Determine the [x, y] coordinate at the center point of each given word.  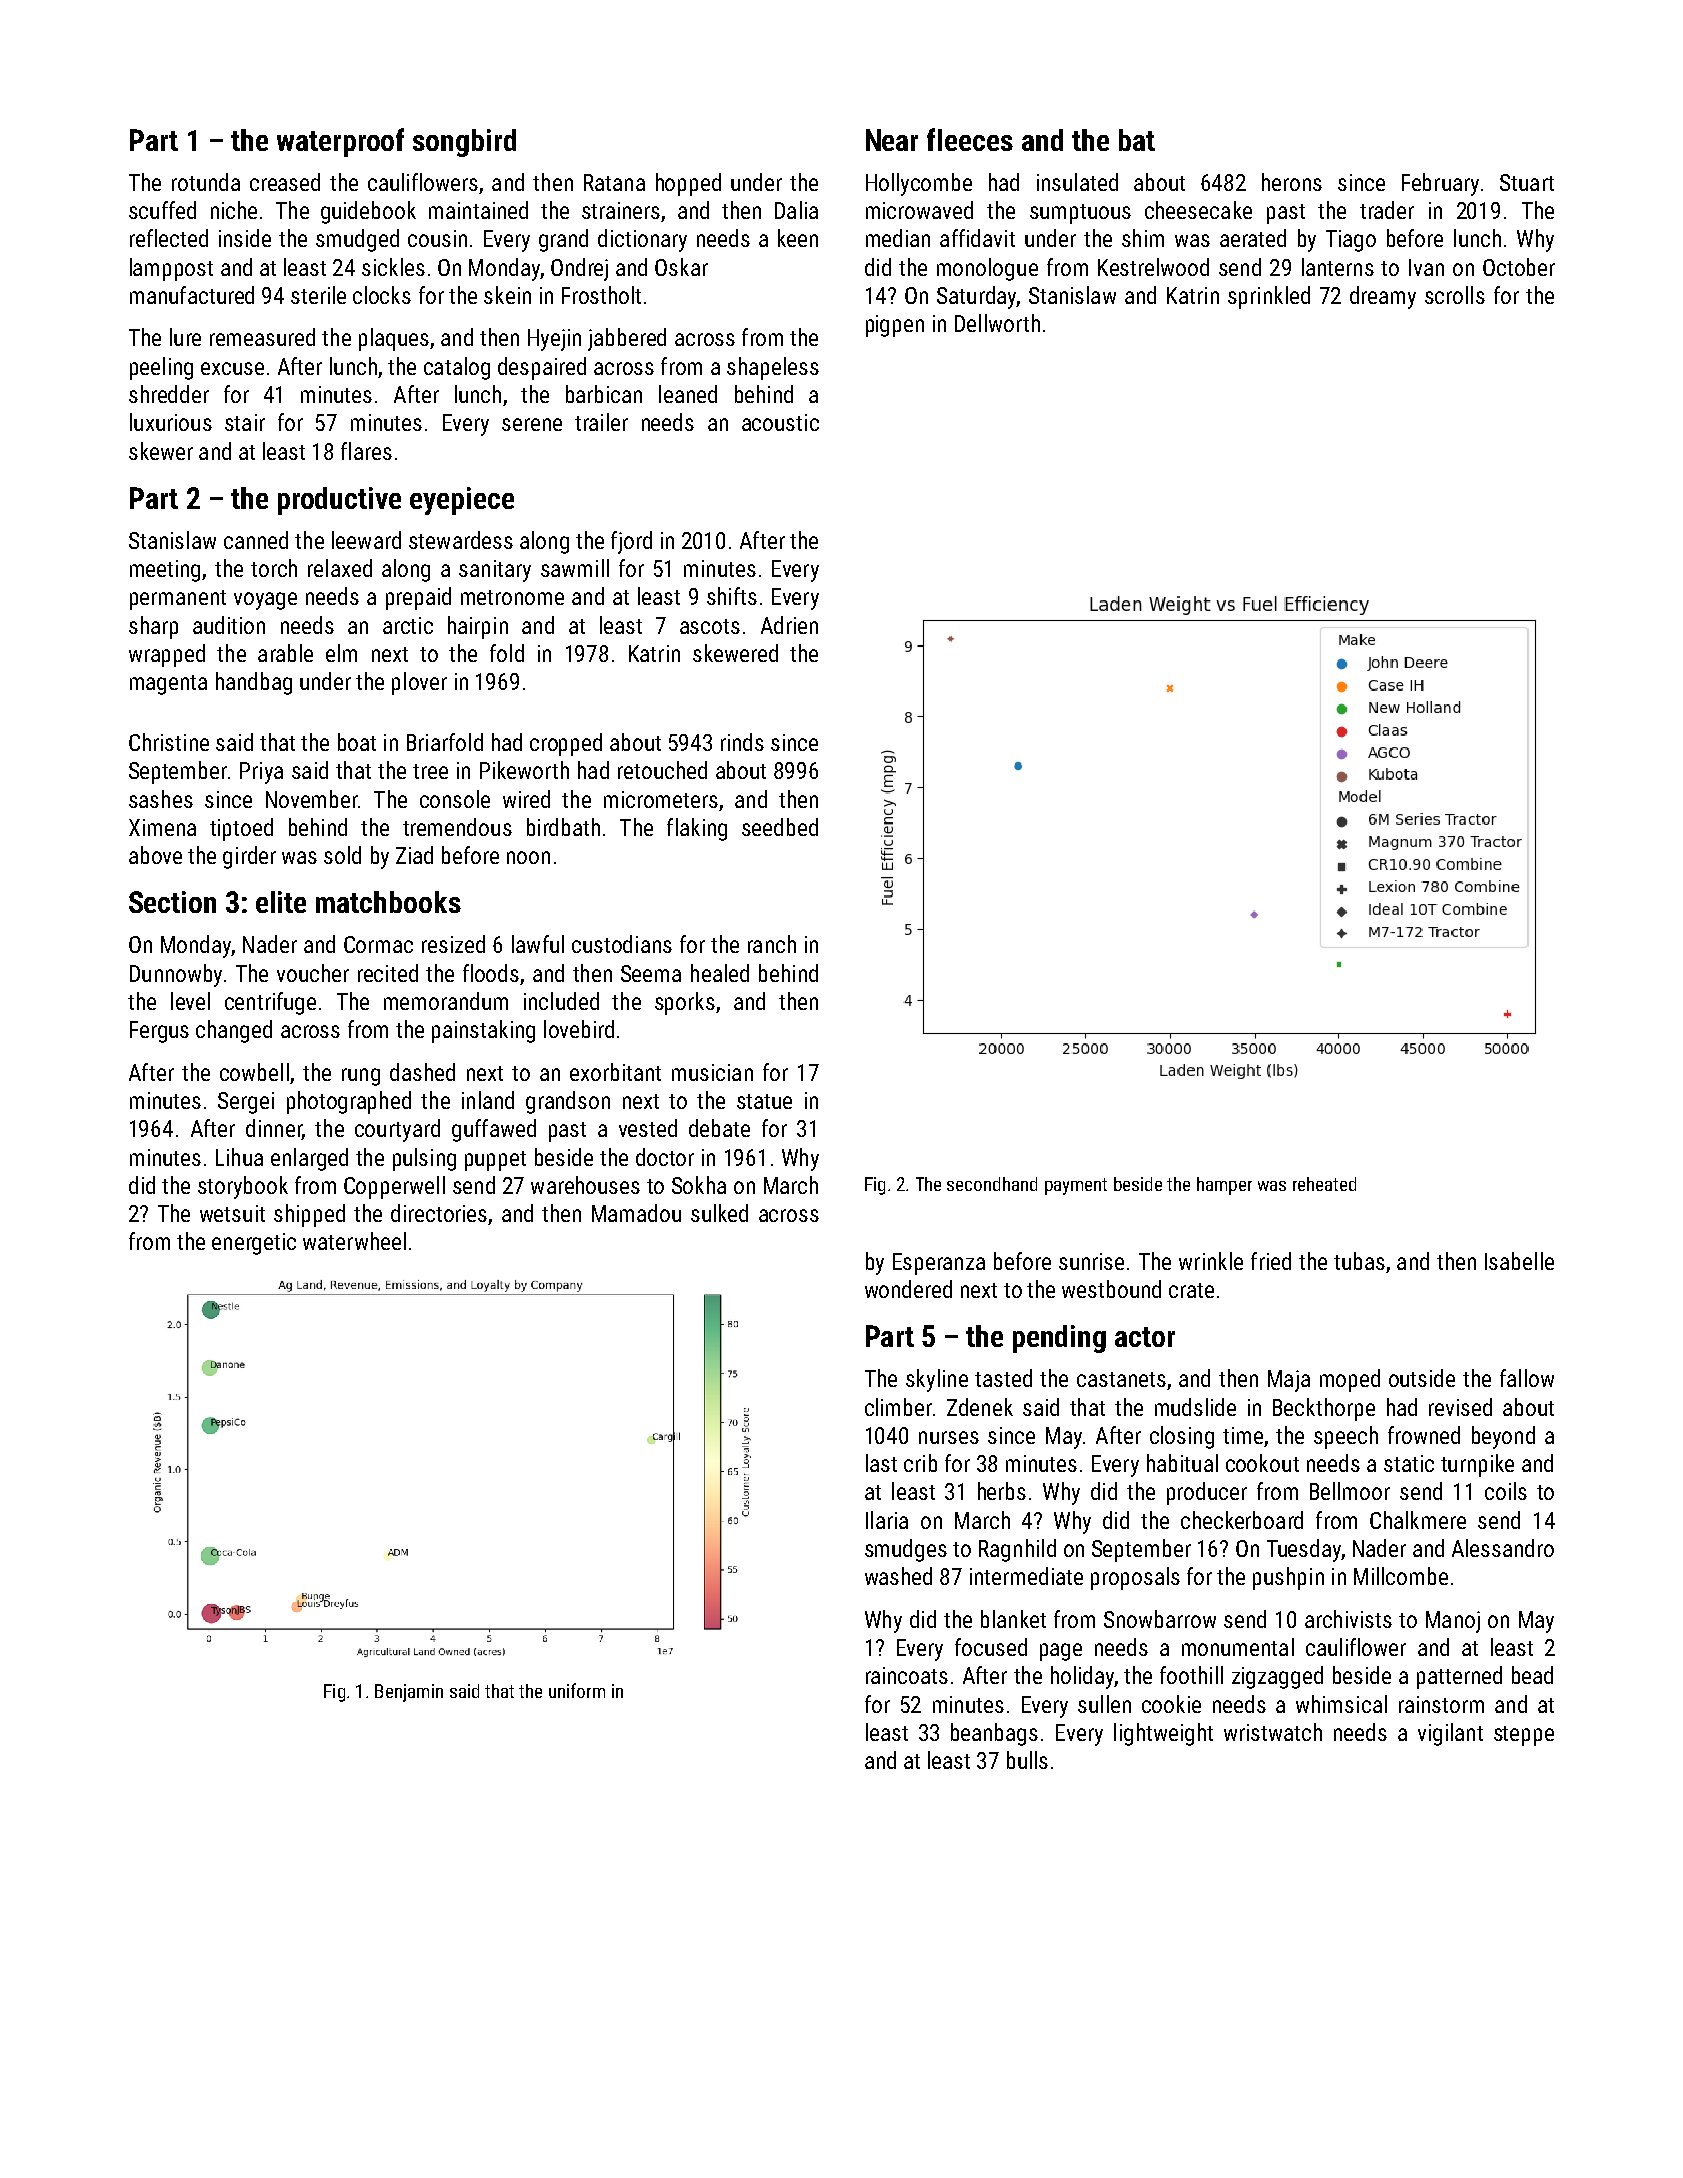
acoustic [780, 422]
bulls [1027, 1760]
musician [712, 1072]
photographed [349, 1102]
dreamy [1383, 297]
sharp [153, 627]
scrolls [1455, 295]
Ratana [614, 182]
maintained [478, 210]
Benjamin [409, 1693]
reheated [1324, 1184]
